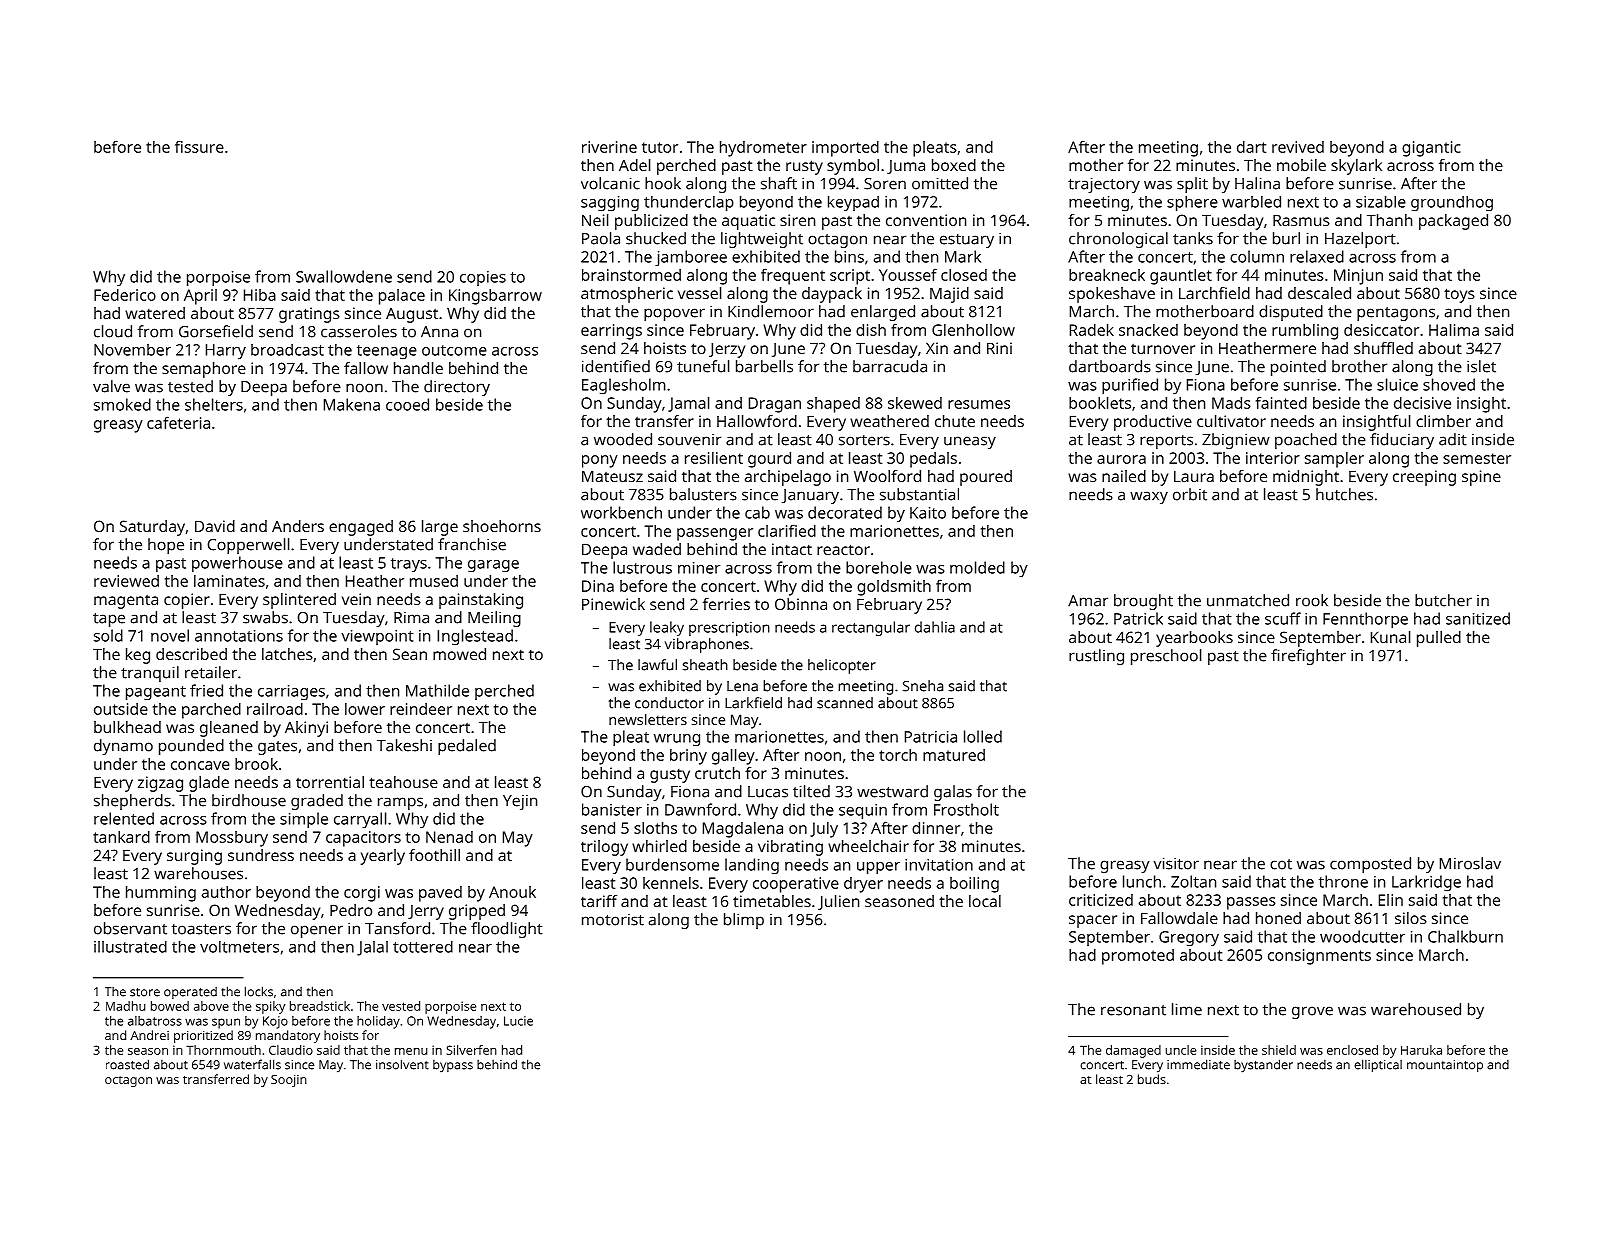 The image size is (1612, 1245). What do you see at coordinates (156, 693) in the screenshot?
I see `pageant` at bounding box center [156, 693].
